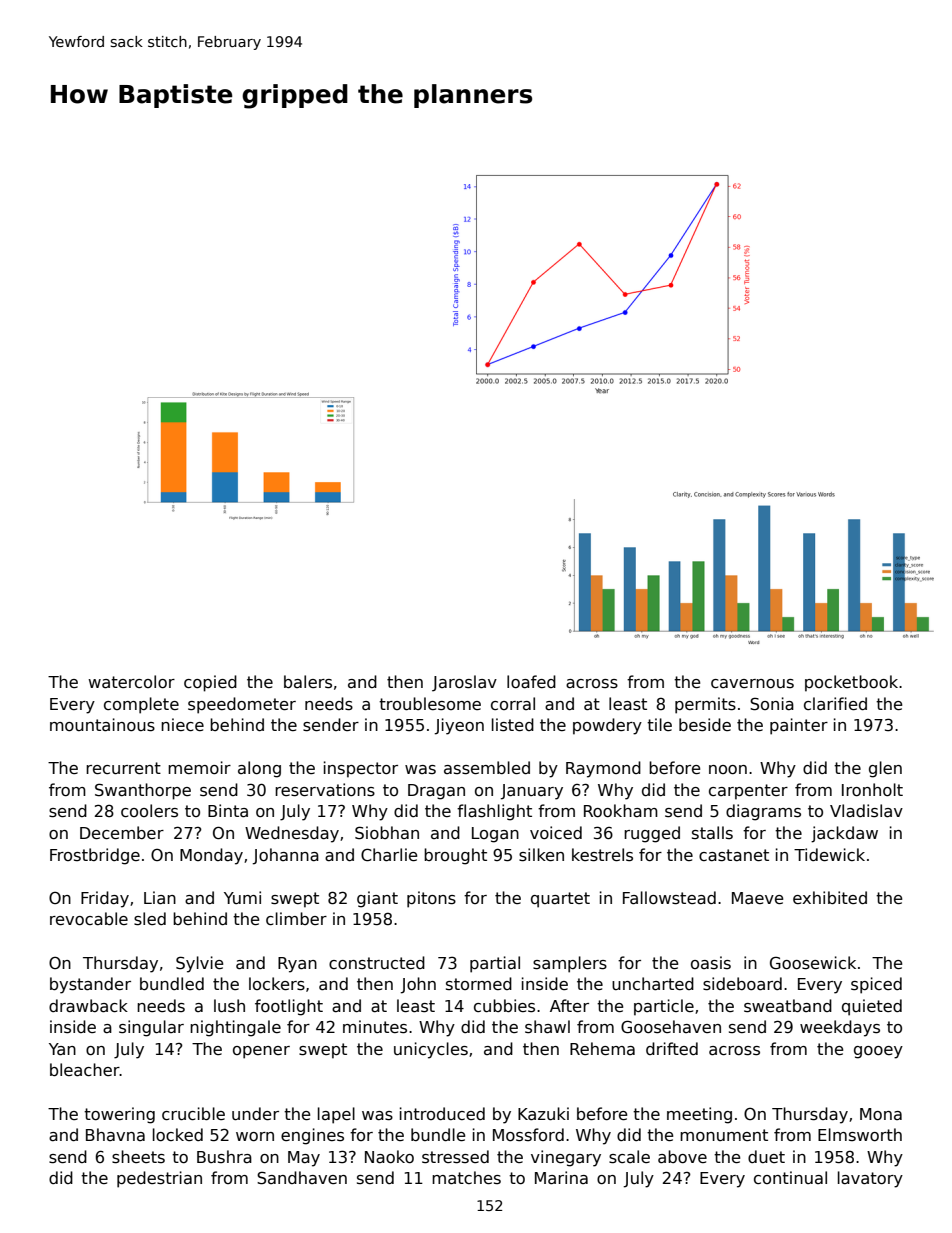 The image size is (952, 1233). Describe the element at coordinates (860, 1134) in the screenshot. I see `Elmsworth` at that location.
